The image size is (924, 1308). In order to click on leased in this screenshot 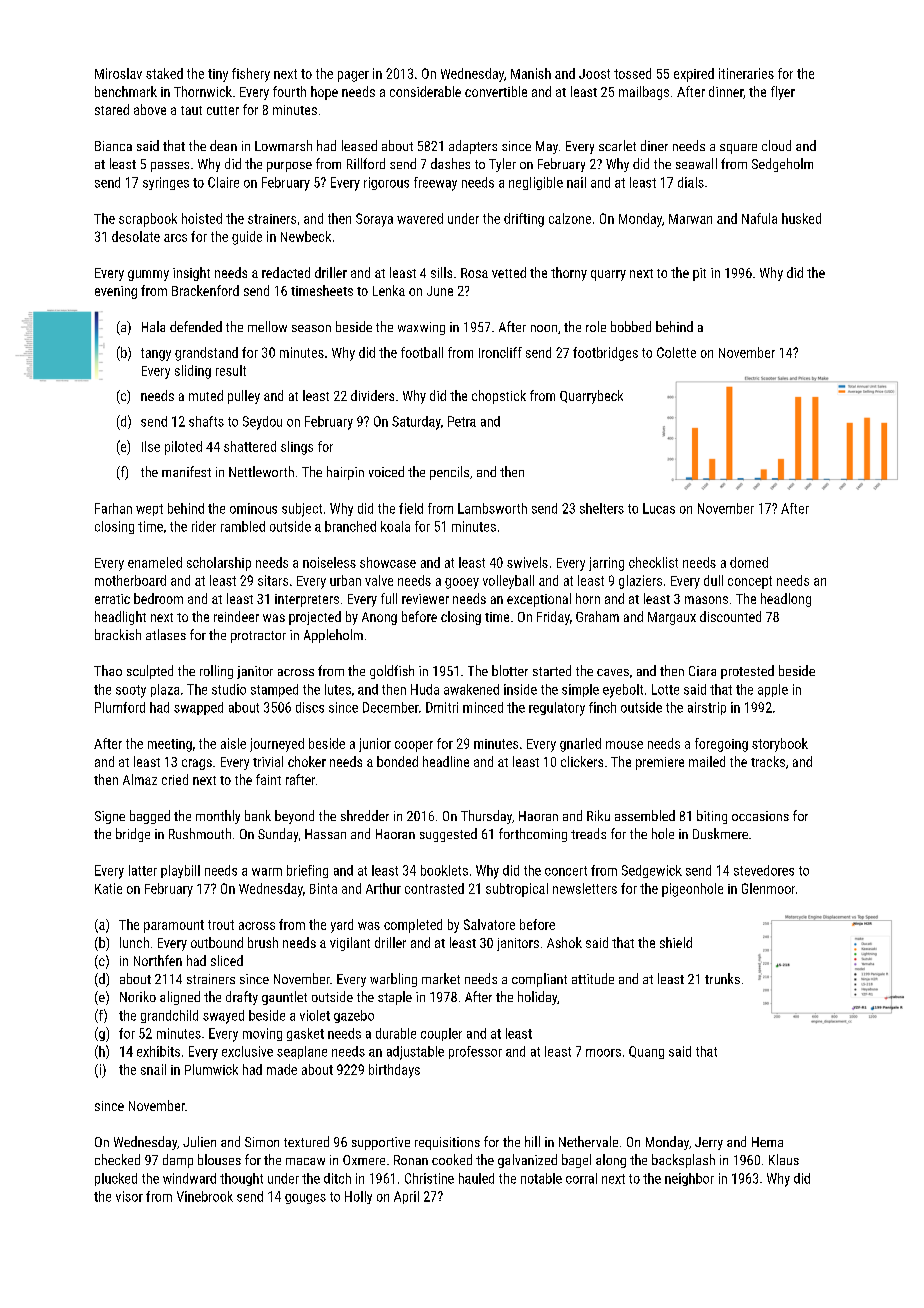, I will do `click(359, 145)`.
